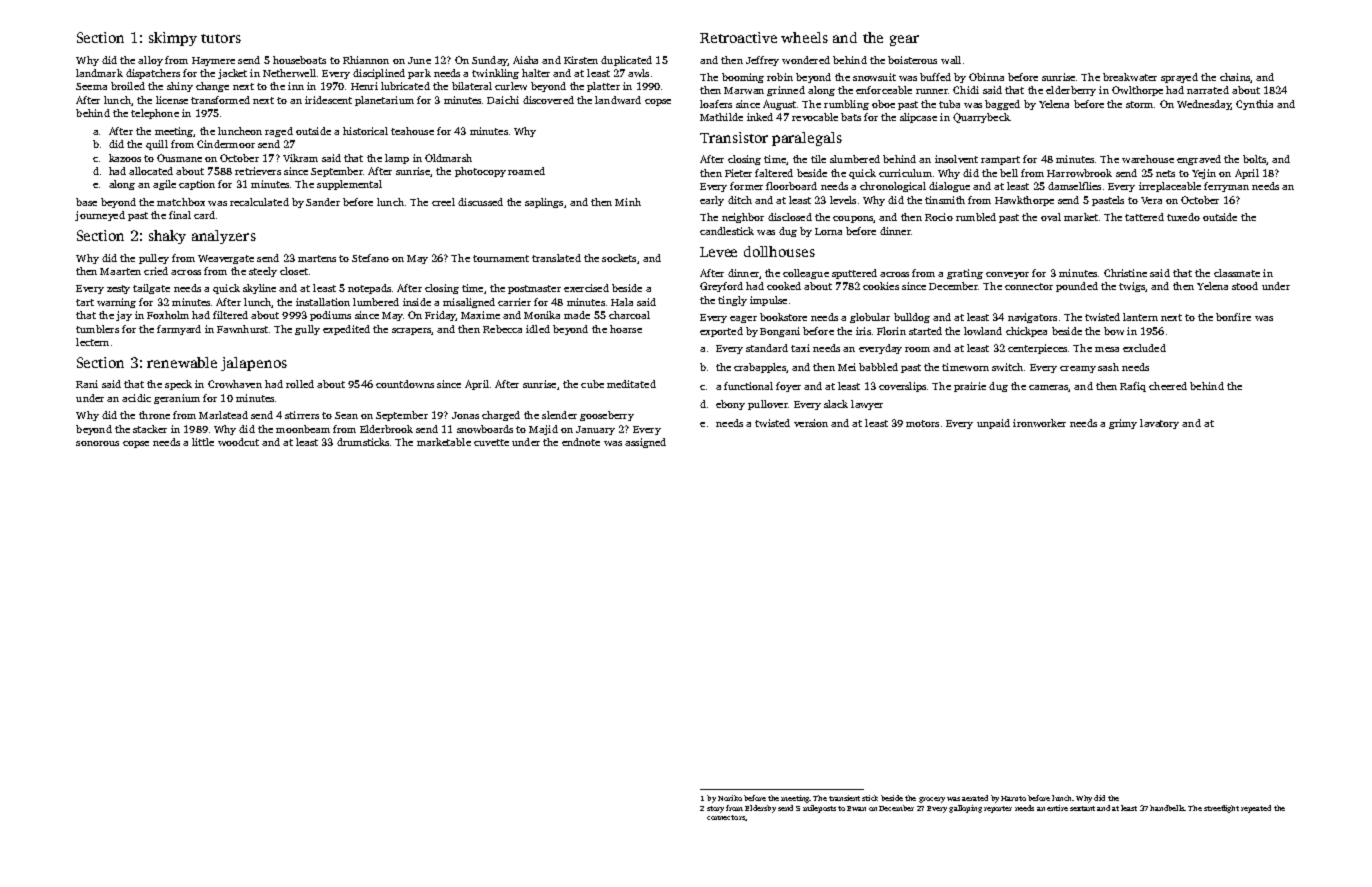 This screenshot has width=1372, height=887. Describe the element at coordinates (501, 416) in the screenshot. I see `charged` at that location.
